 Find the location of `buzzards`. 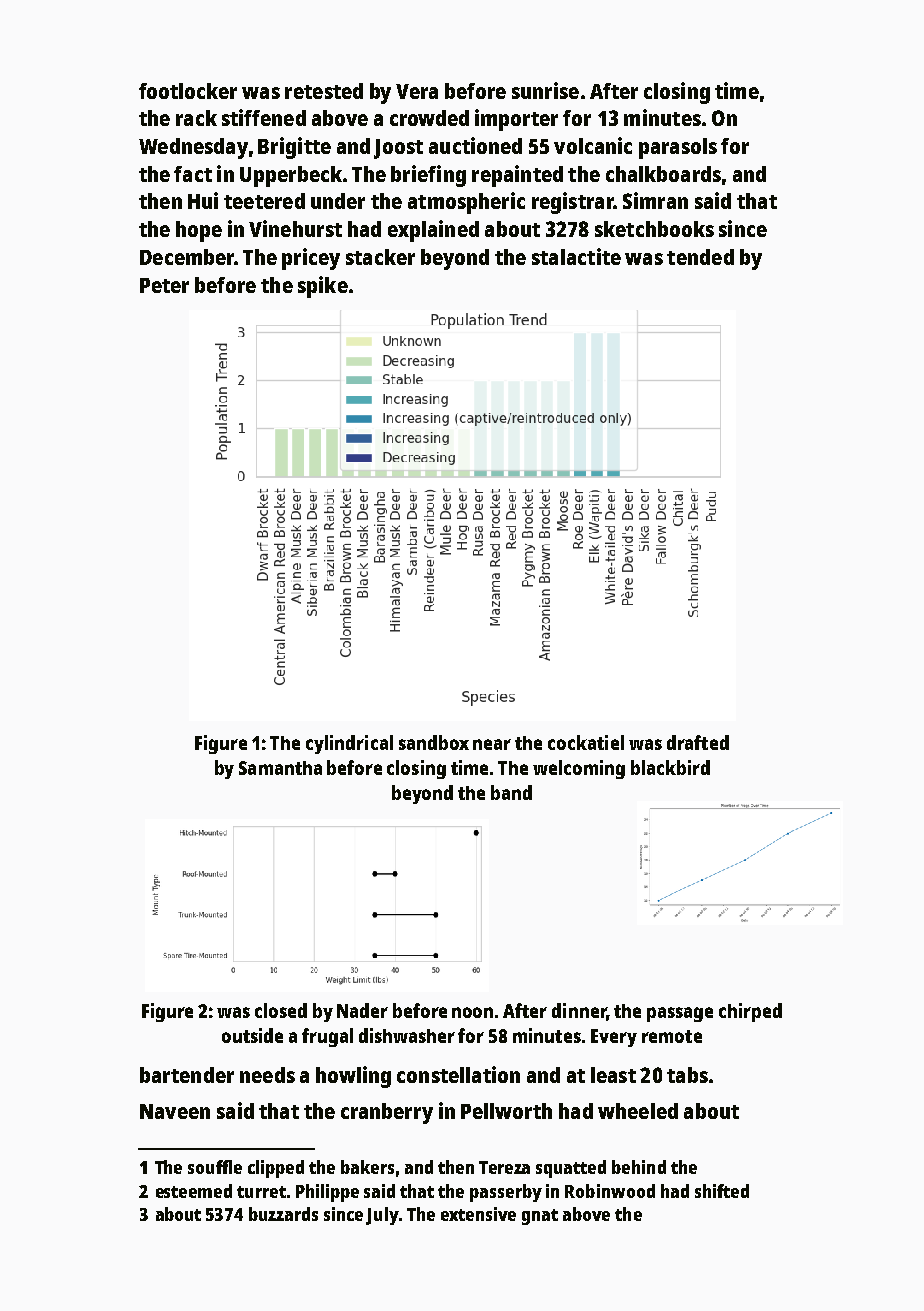

buzzards is located at coordinates (283, 1214).
